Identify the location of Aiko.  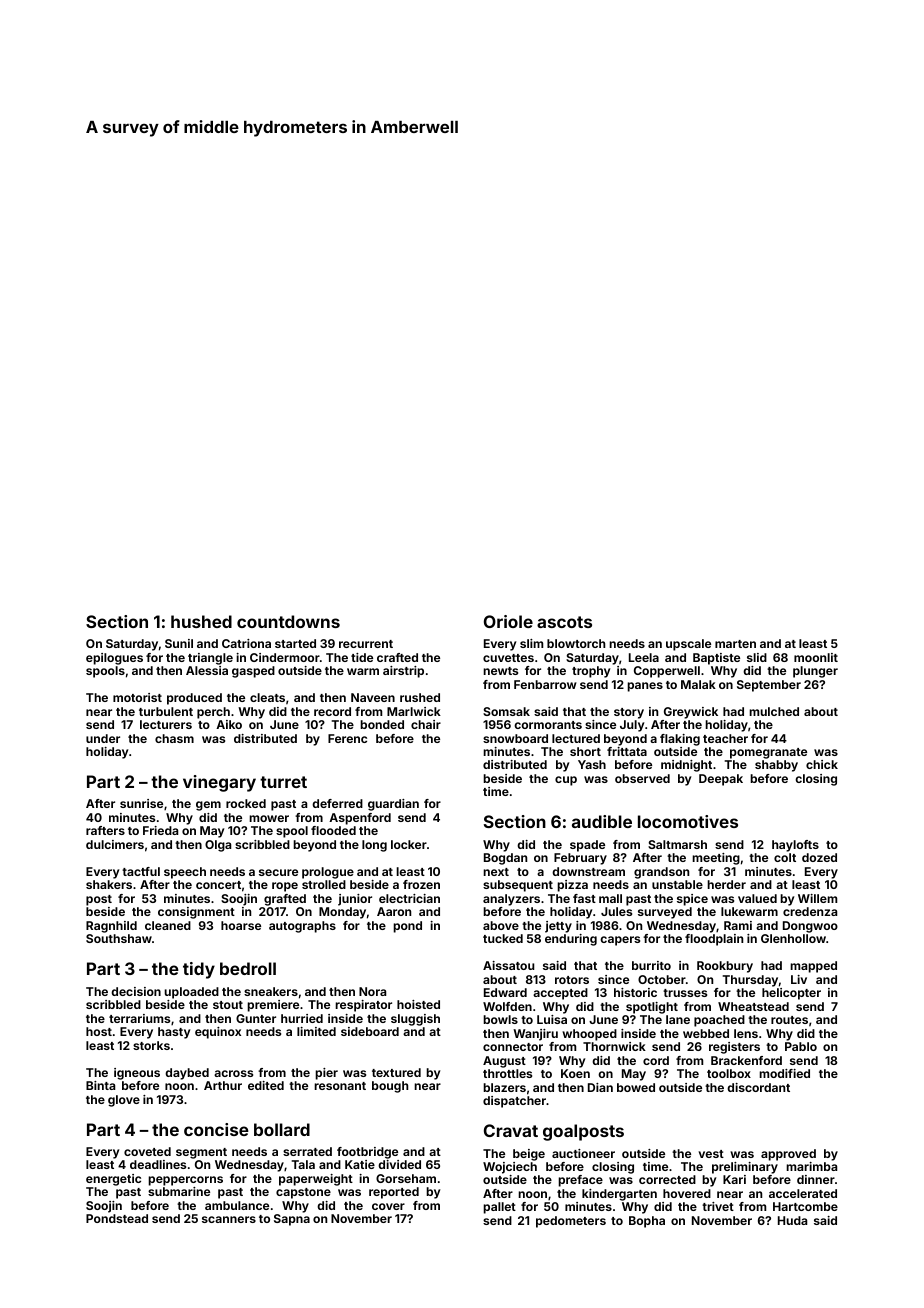
(229, 724).
